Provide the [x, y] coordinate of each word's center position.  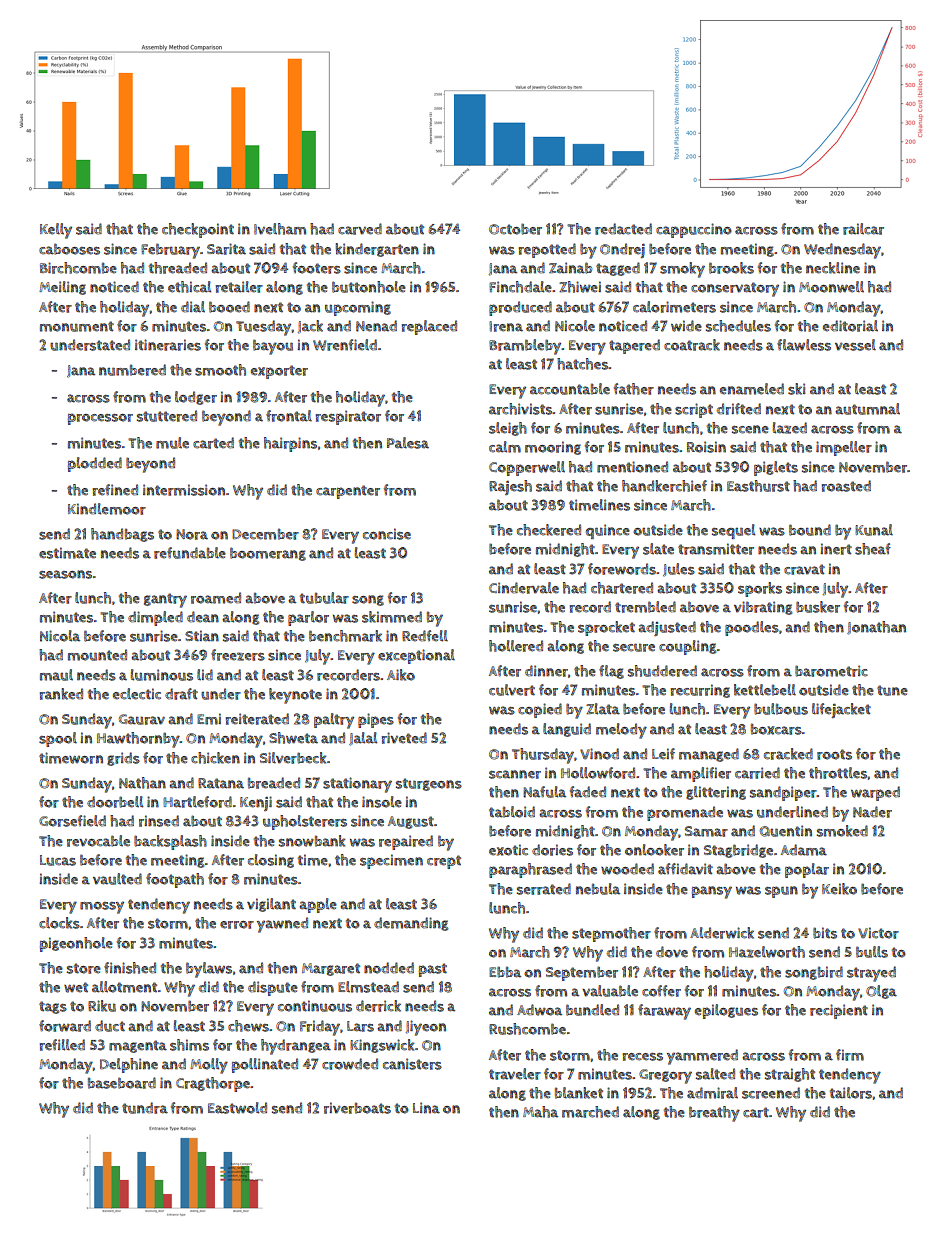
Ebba [505, 972]
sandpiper [783, 793]
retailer [239, 287]
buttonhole [369, 287]
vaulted [117, 879]
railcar [863, 229]
